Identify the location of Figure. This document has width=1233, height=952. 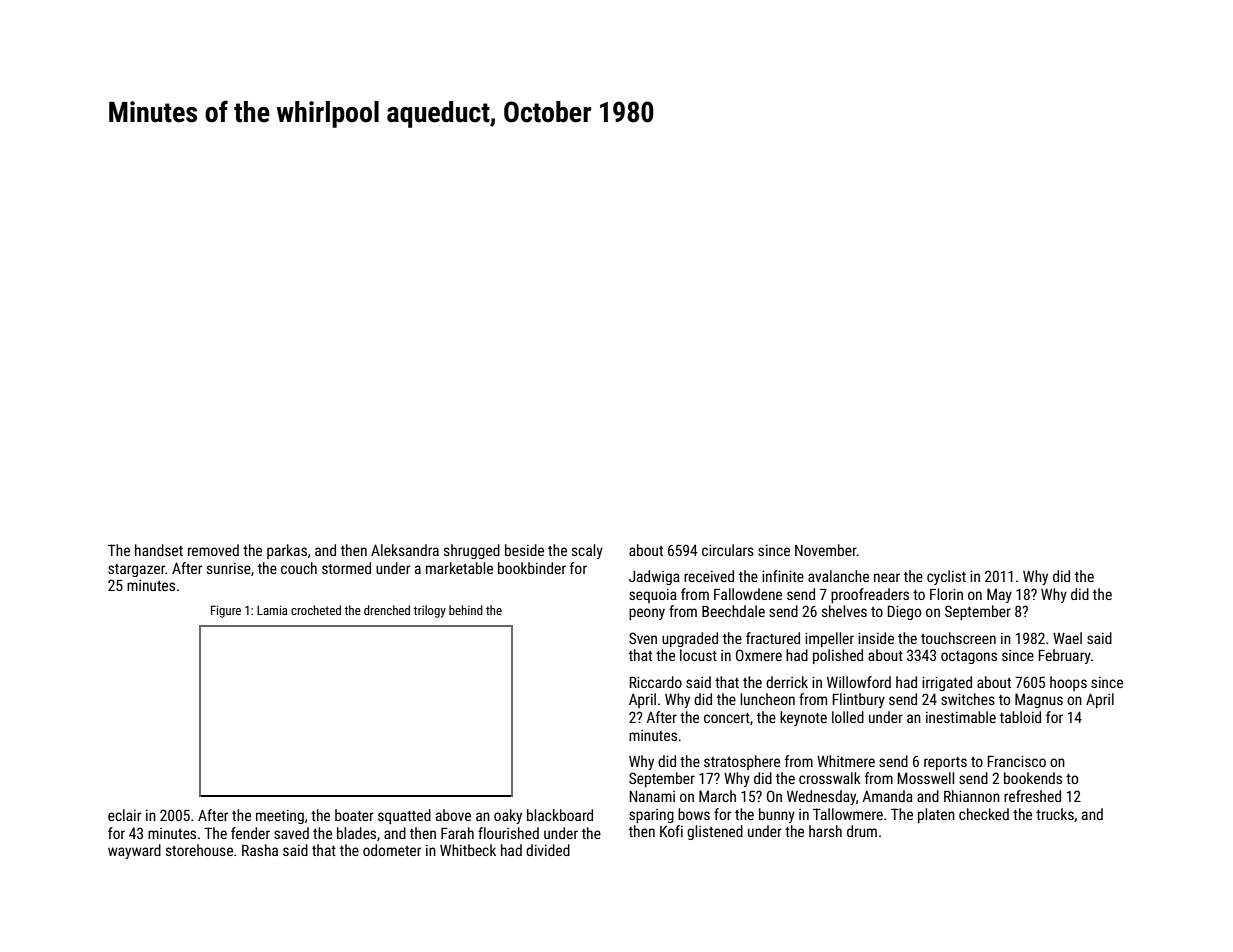
(226, 611).
